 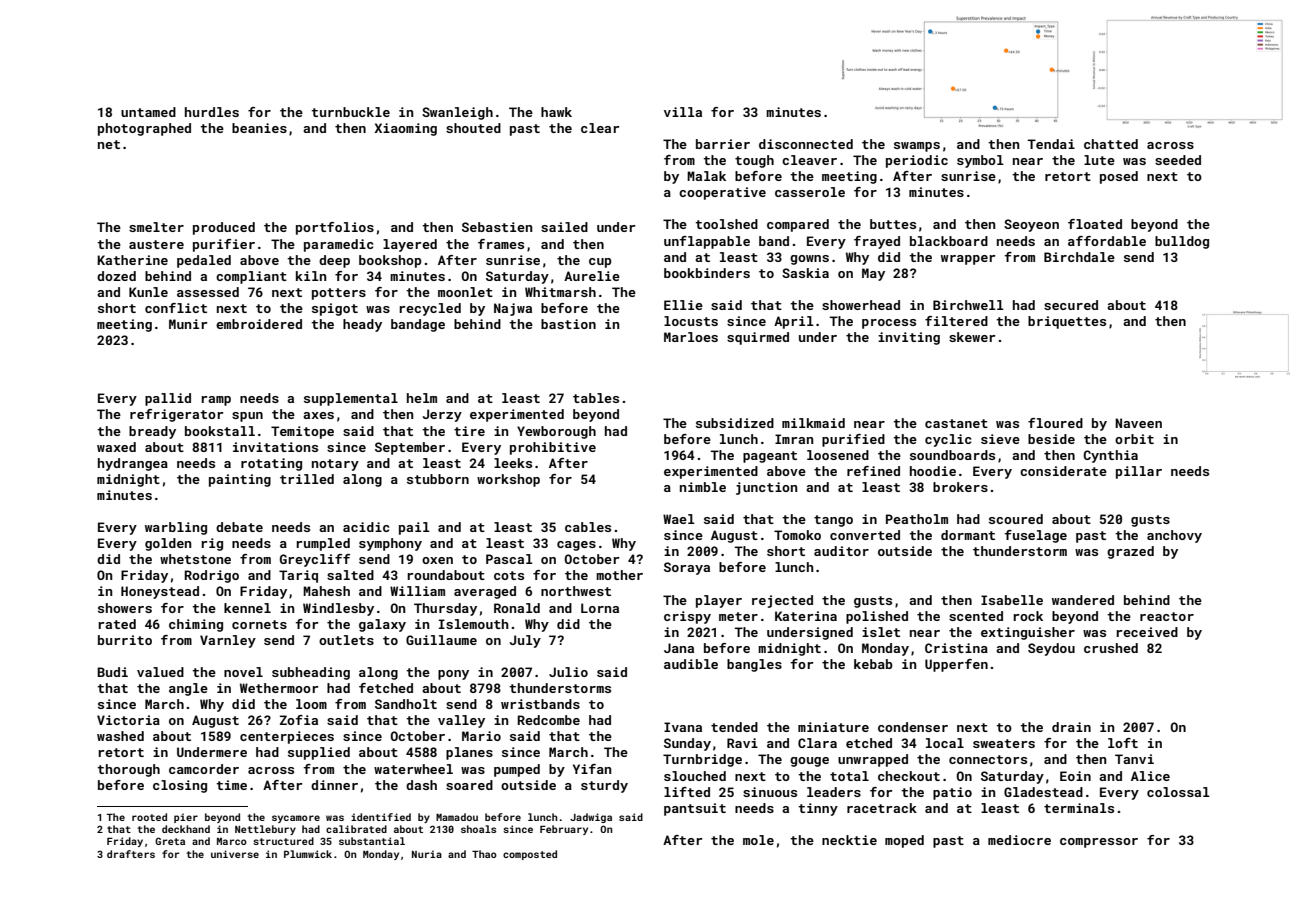 What do you see at coordinates (600, 128) in the document?
I see `clear` at bounding box center [600, 128].
